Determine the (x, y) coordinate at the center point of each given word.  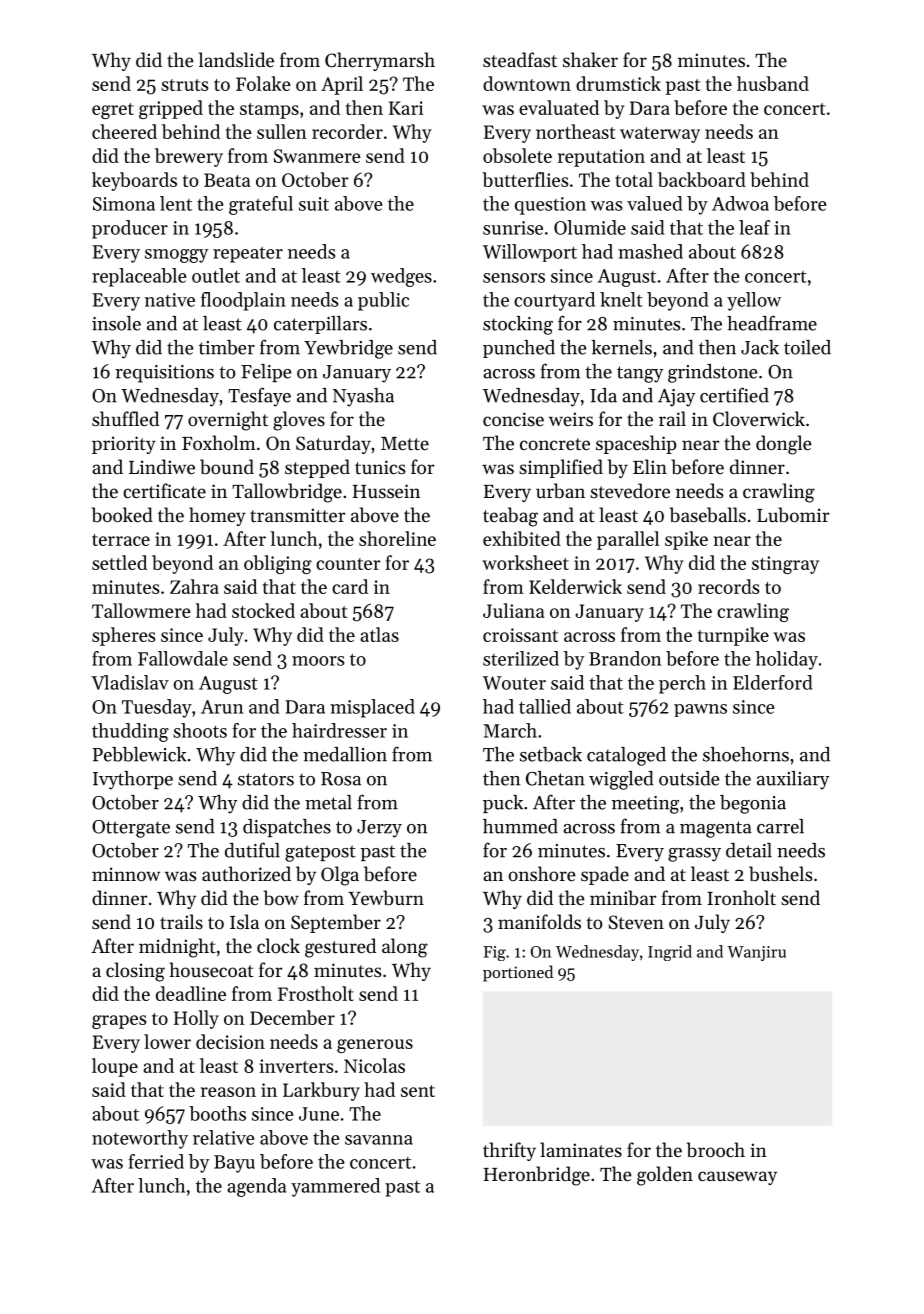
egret (113, 111)
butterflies (525, 179)
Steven (636, 922)
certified (734, 395)
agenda (256, 1187)
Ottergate (131, 829)
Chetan (555, 778)
